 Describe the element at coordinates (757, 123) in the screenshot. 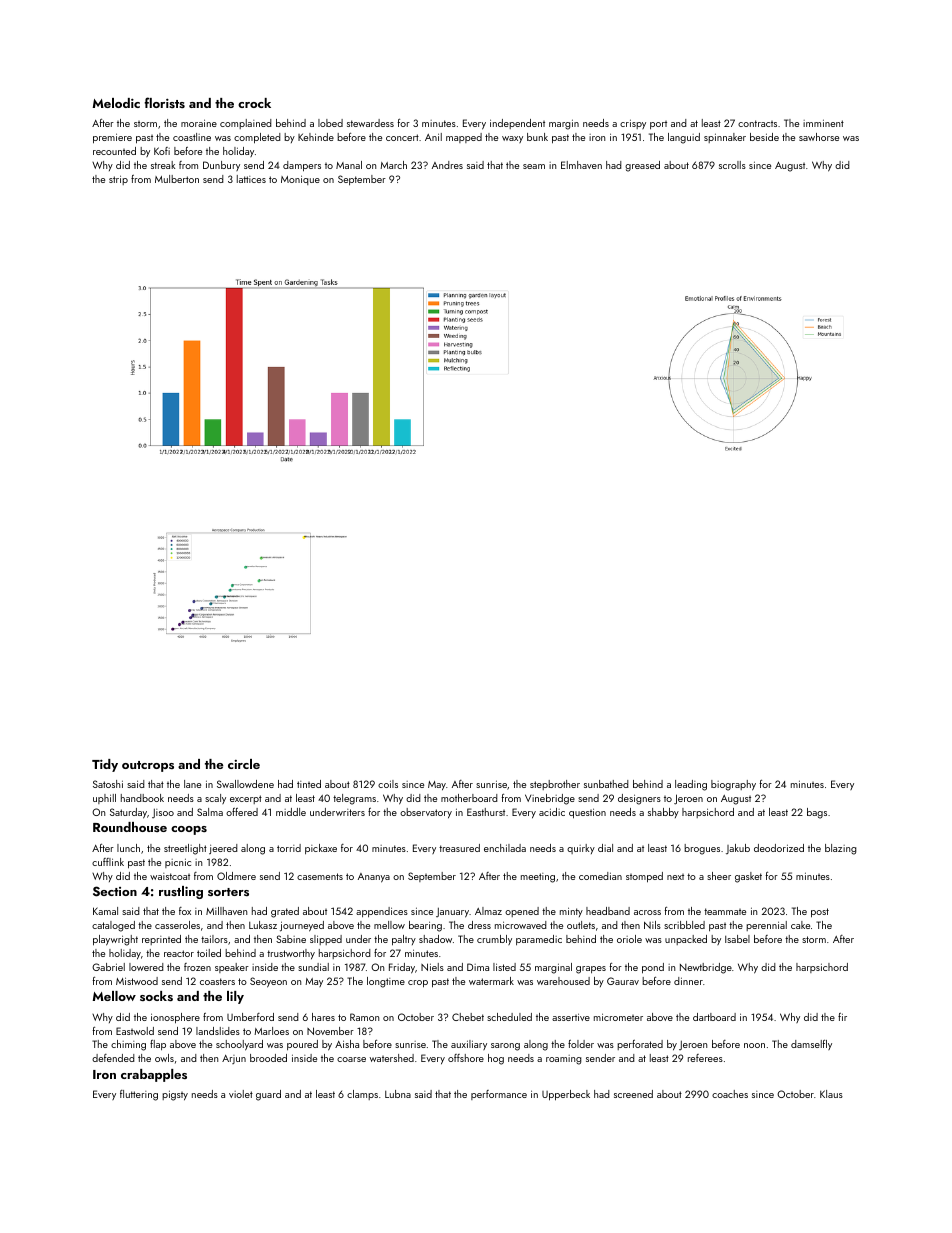

I see `contracts` at that location.
